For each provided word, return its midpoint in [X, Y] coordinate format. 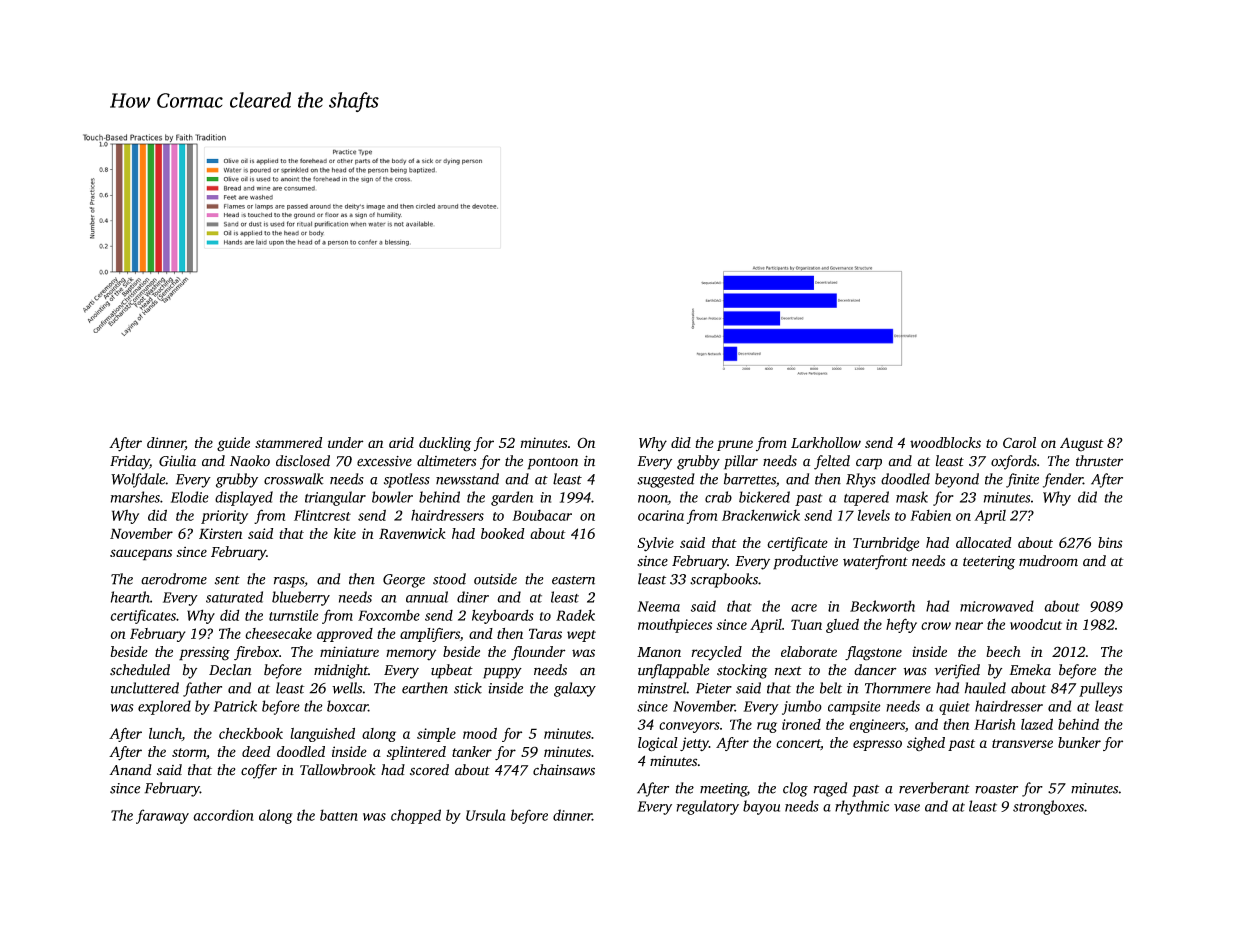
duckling [445, 444]
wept [581, 636]
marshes [135, 497]
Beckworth [882, 606]
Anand [130, 770]
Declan [230, 670]
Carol [1019, 442]
